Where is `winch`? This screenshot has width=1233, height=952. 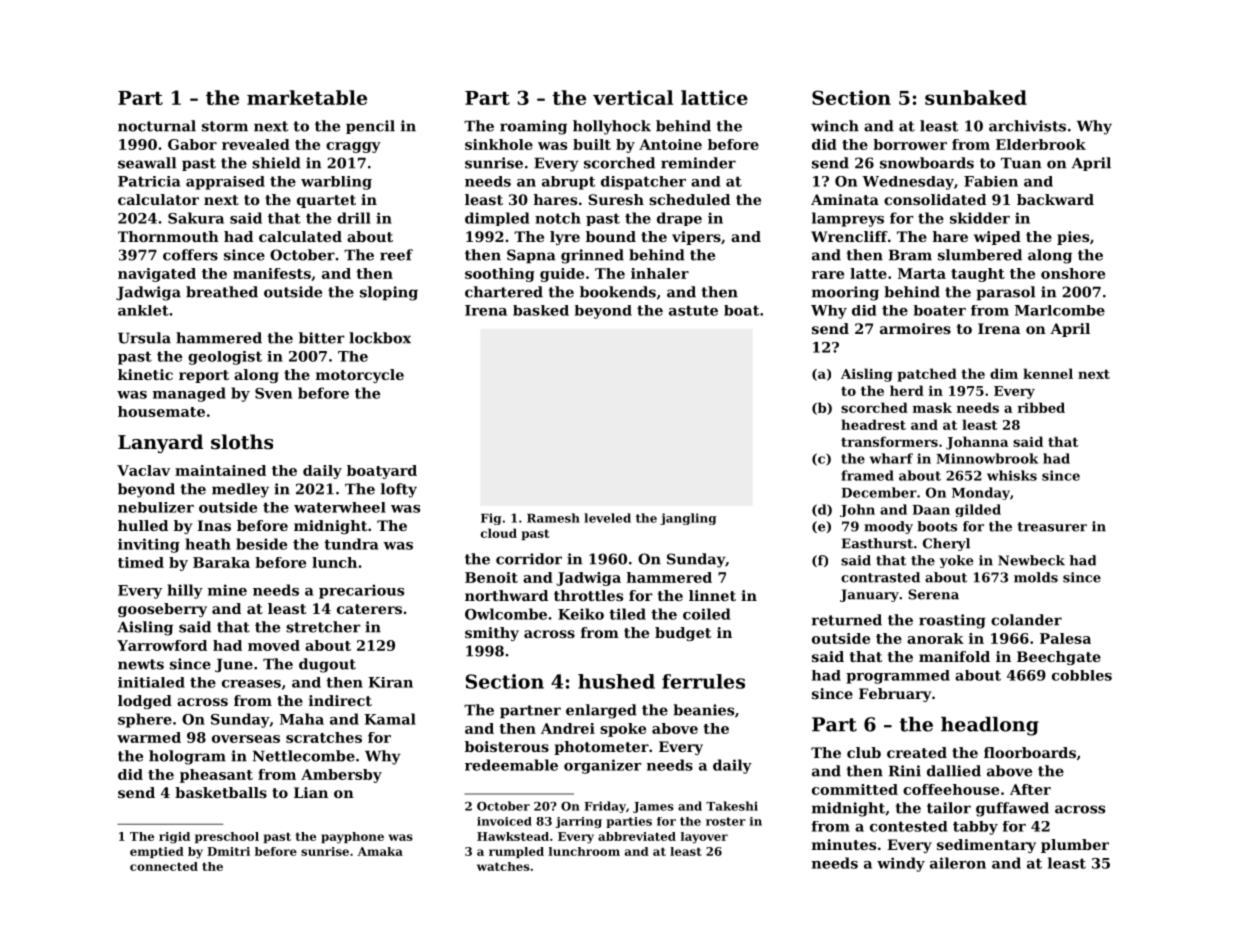
winch is located at coordinates (835, 126).
